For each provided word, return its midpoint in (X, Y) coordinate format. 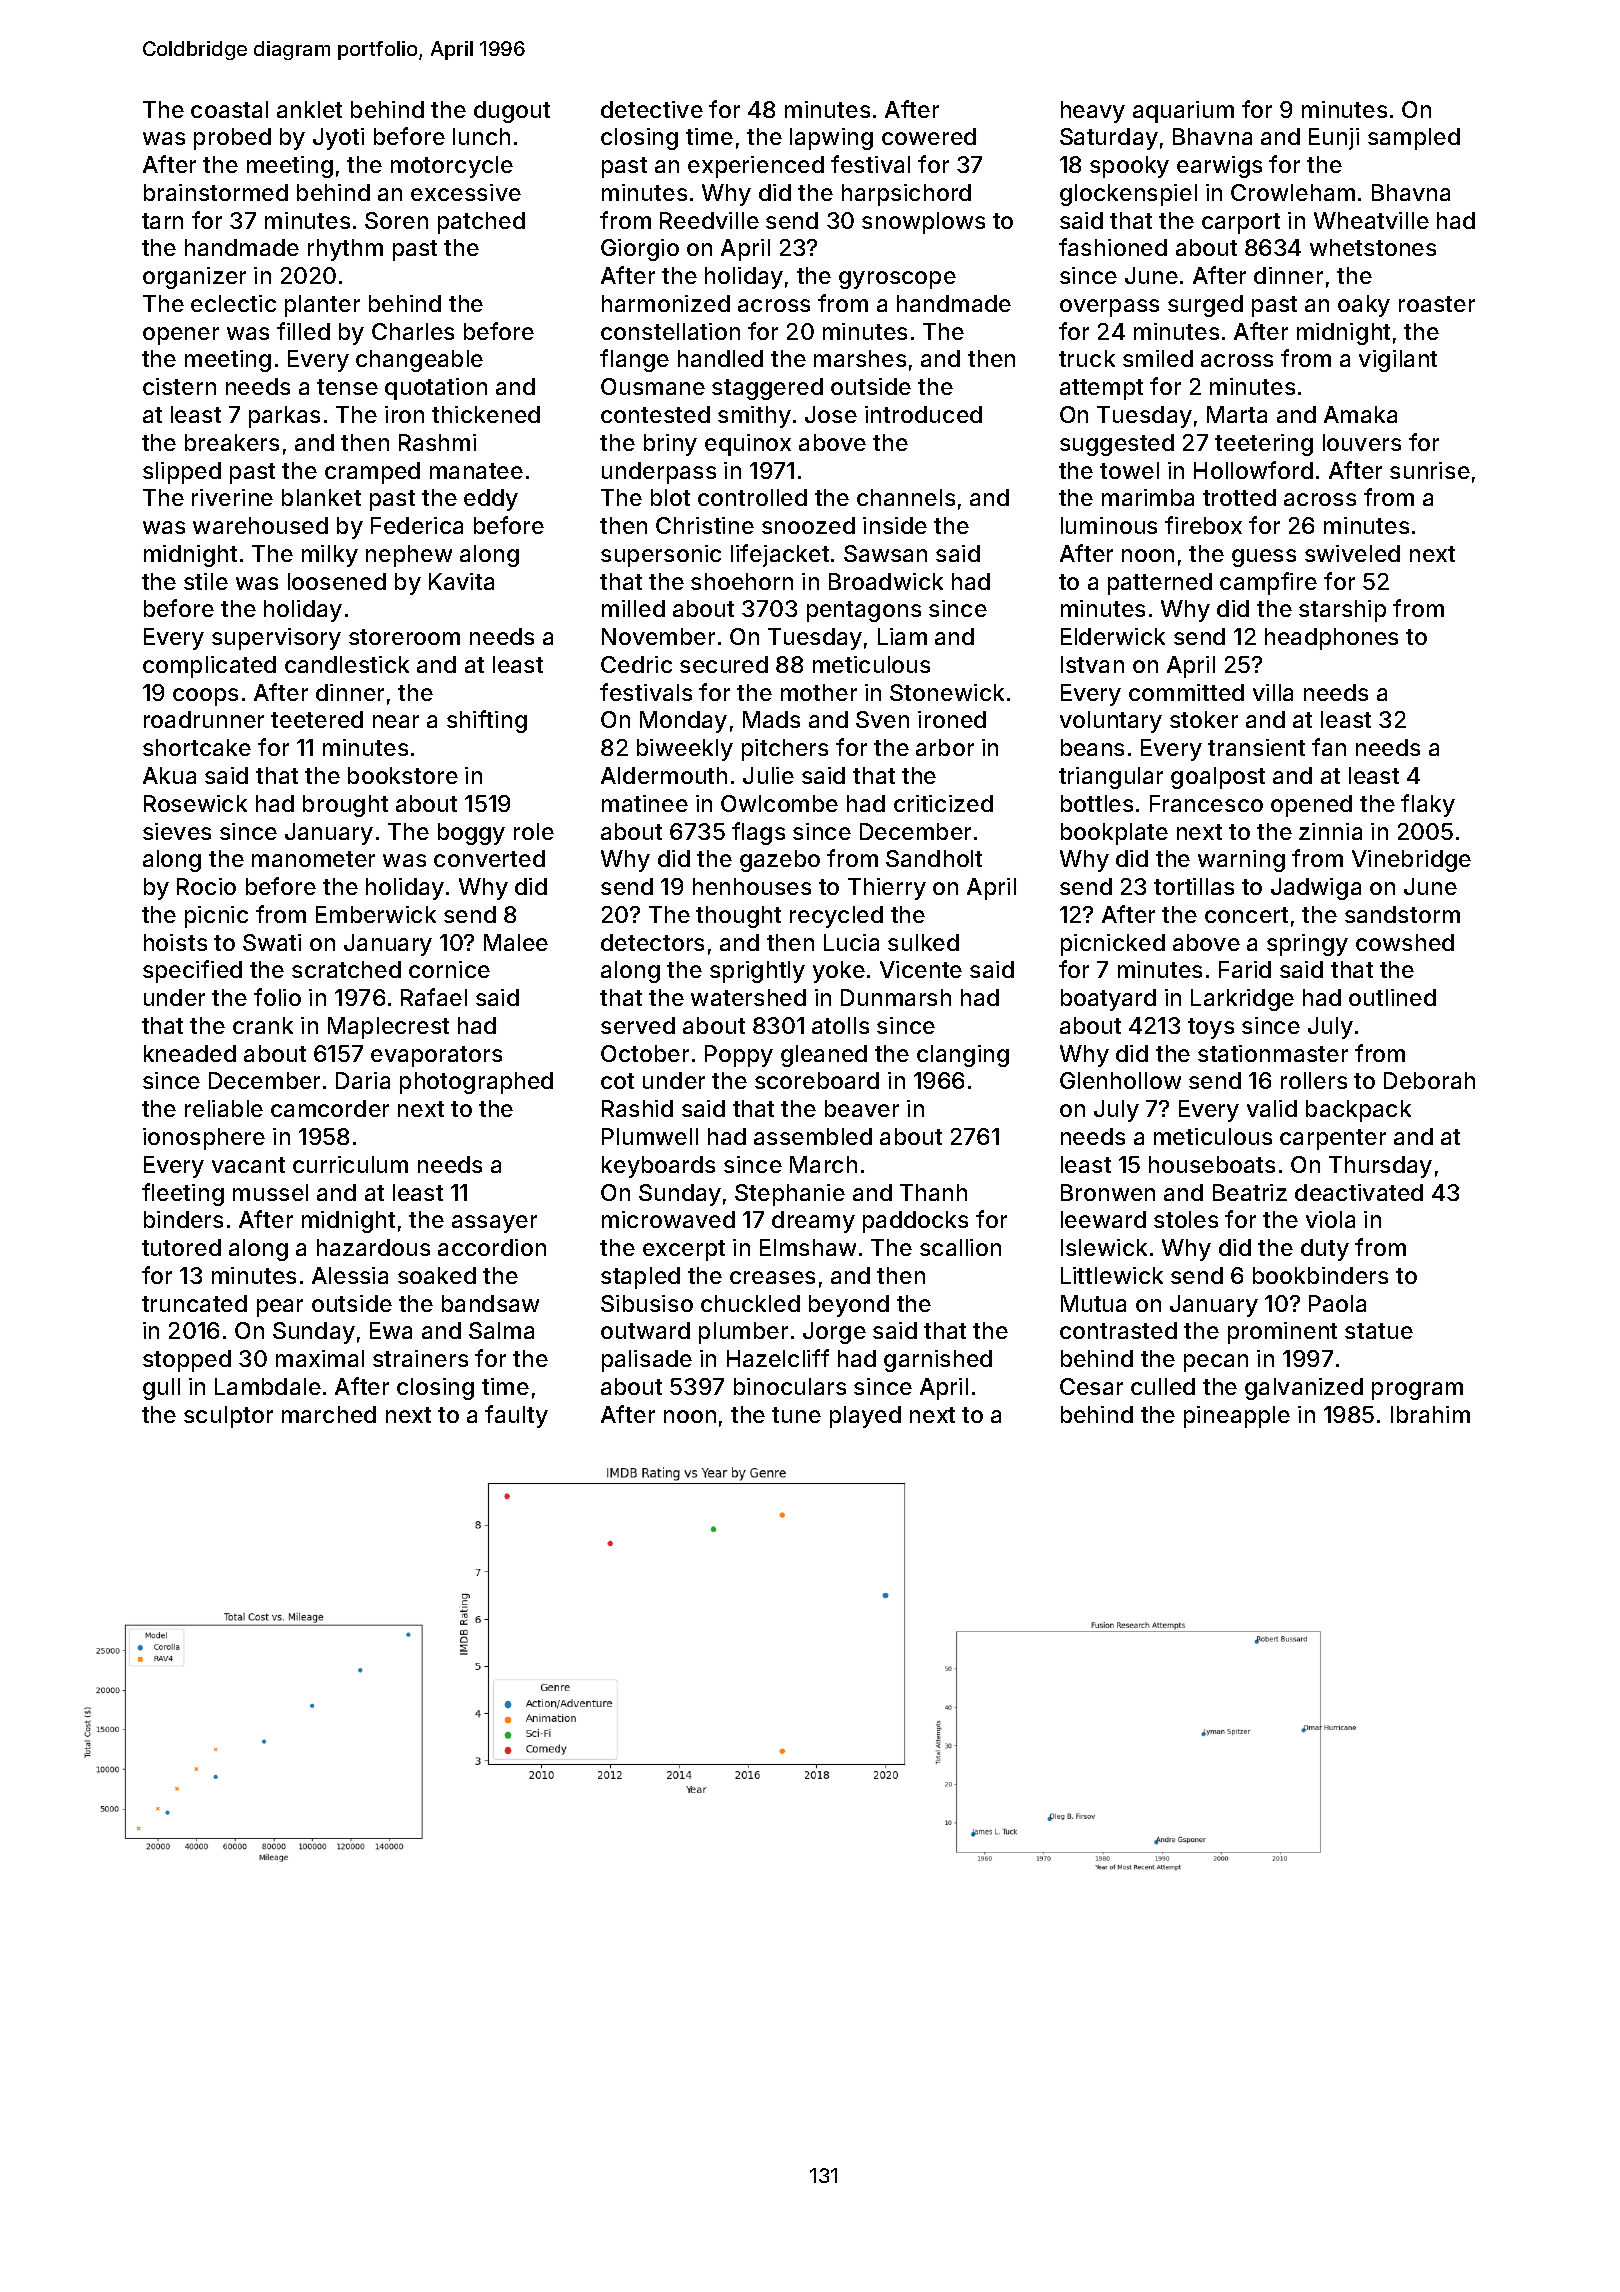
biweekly (685, 750)
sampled (1414, 139)
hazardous (373, 1247)
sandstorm (1402, 914)
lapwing (831, 139)
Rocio (206, 886)
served (638, 1025)
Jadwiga (1316, 889)
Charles (413, 331)
